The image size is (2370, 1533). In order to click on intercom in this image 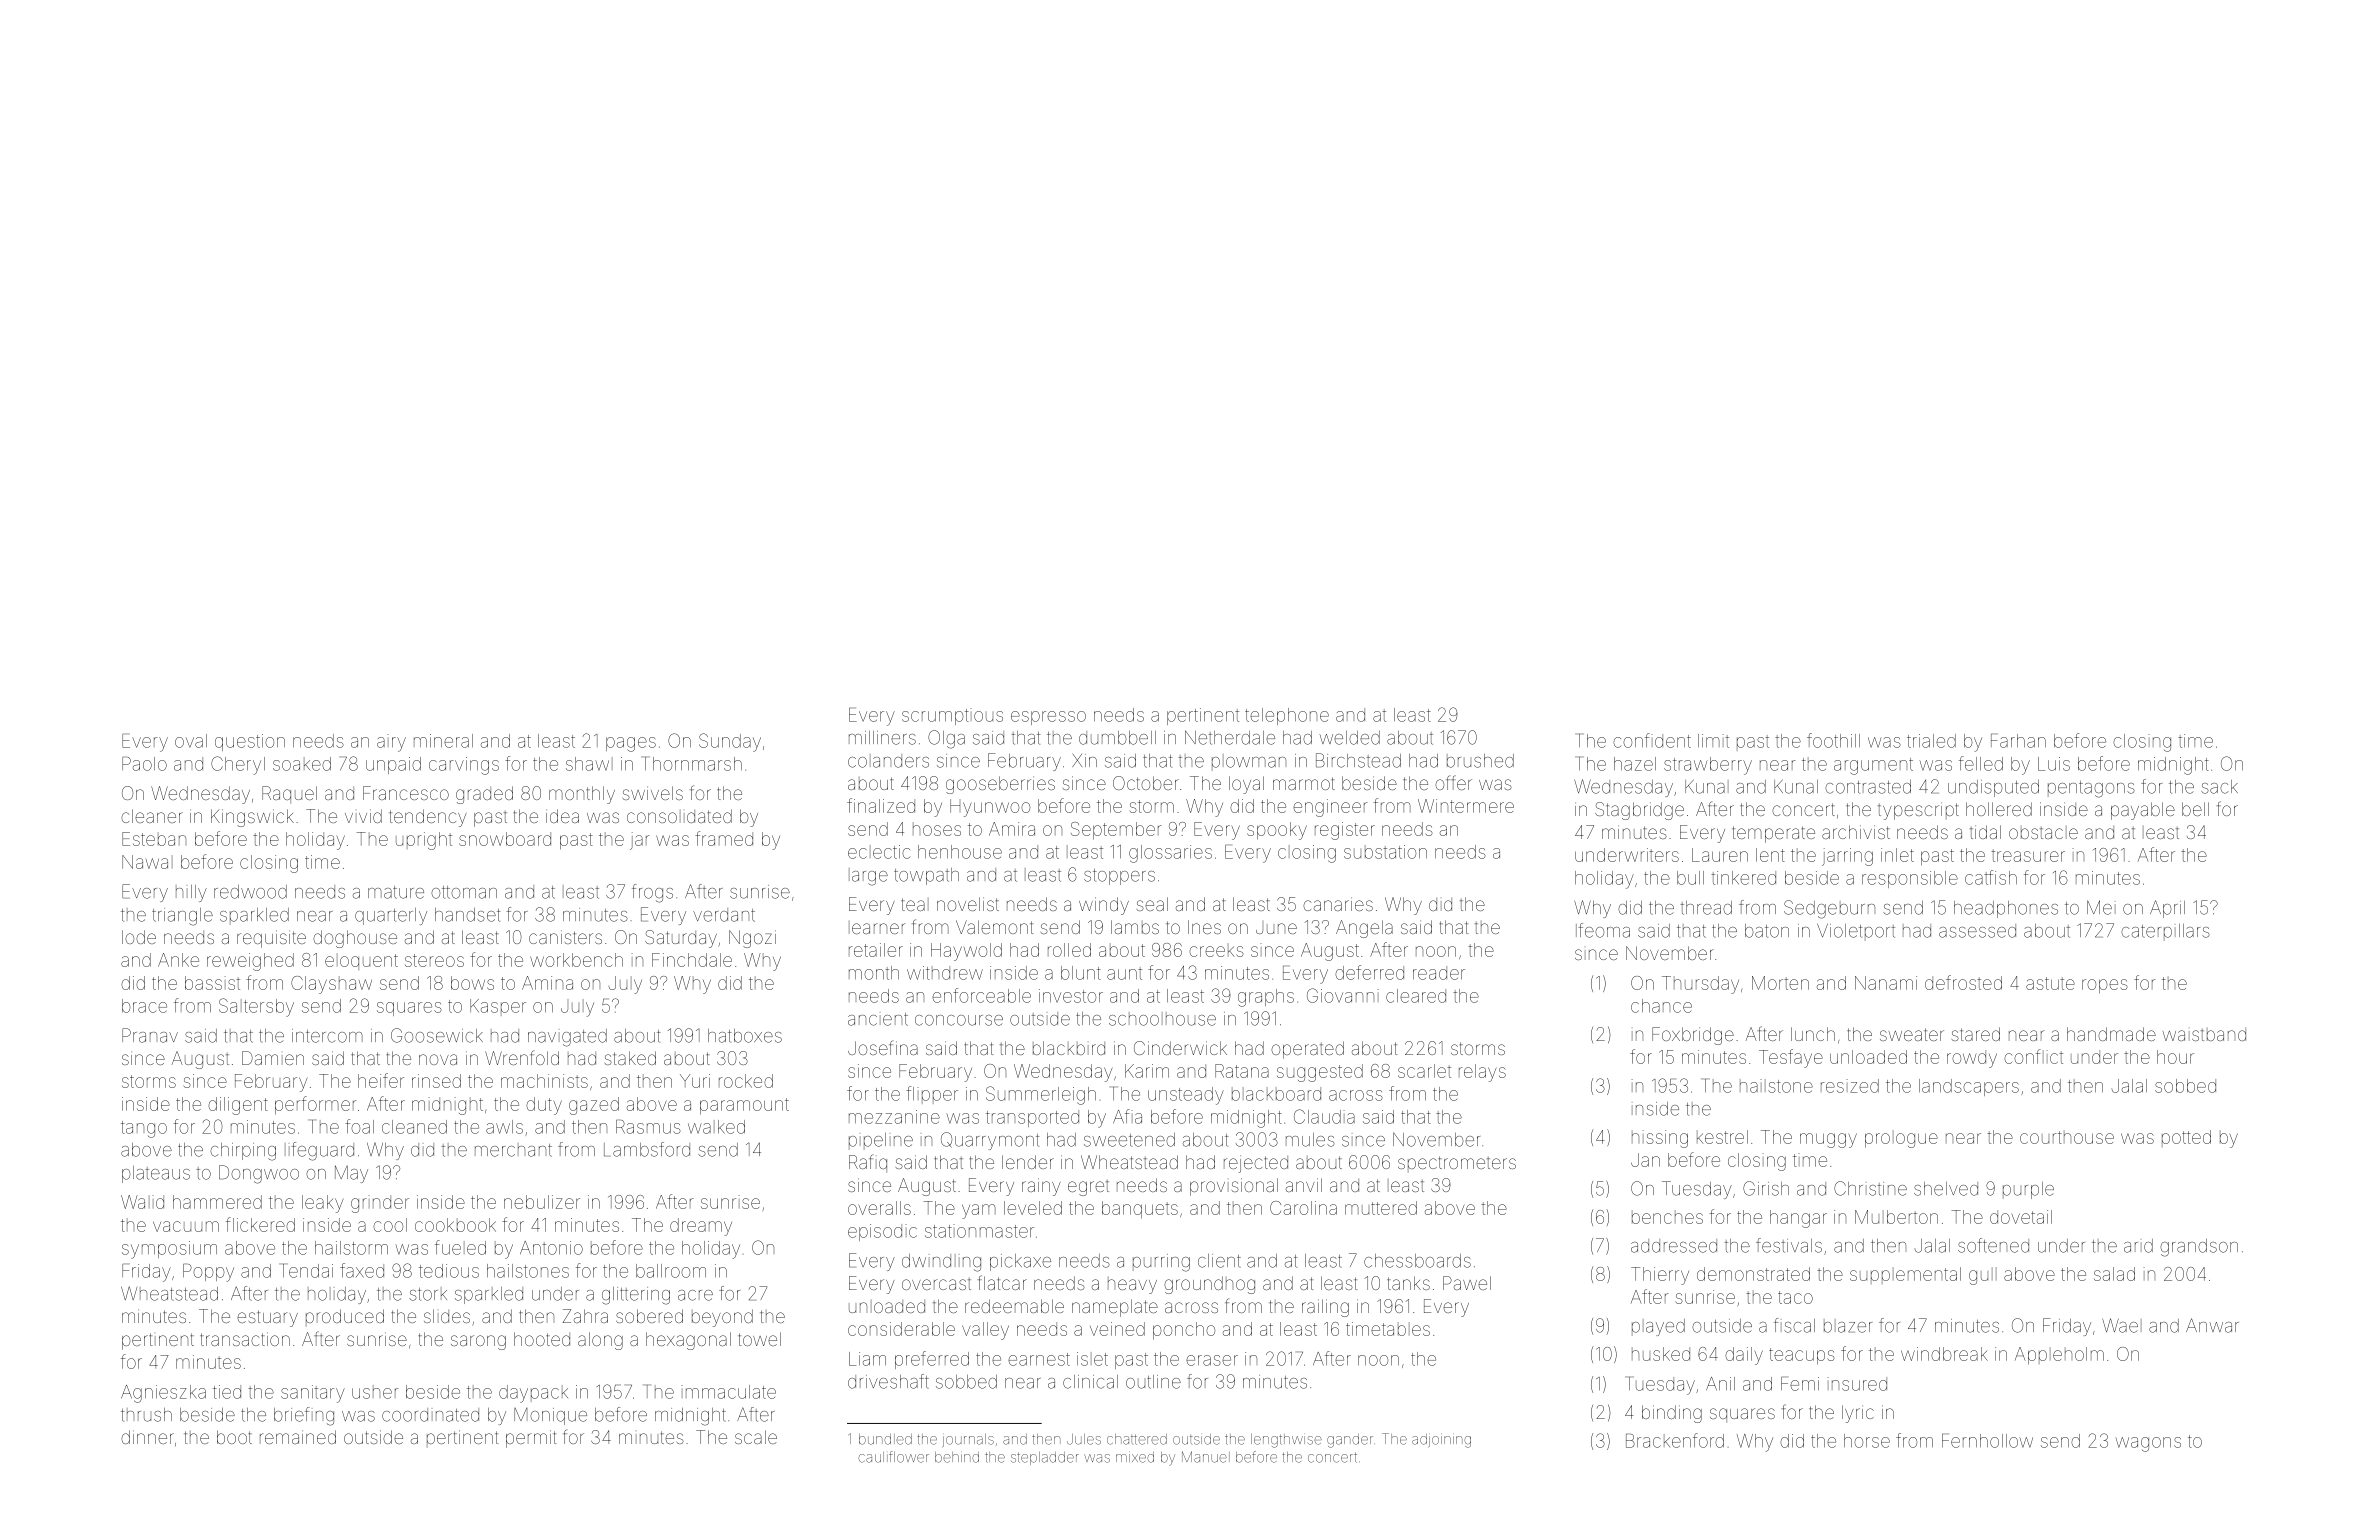, I will do `click(327, 1036)`.
